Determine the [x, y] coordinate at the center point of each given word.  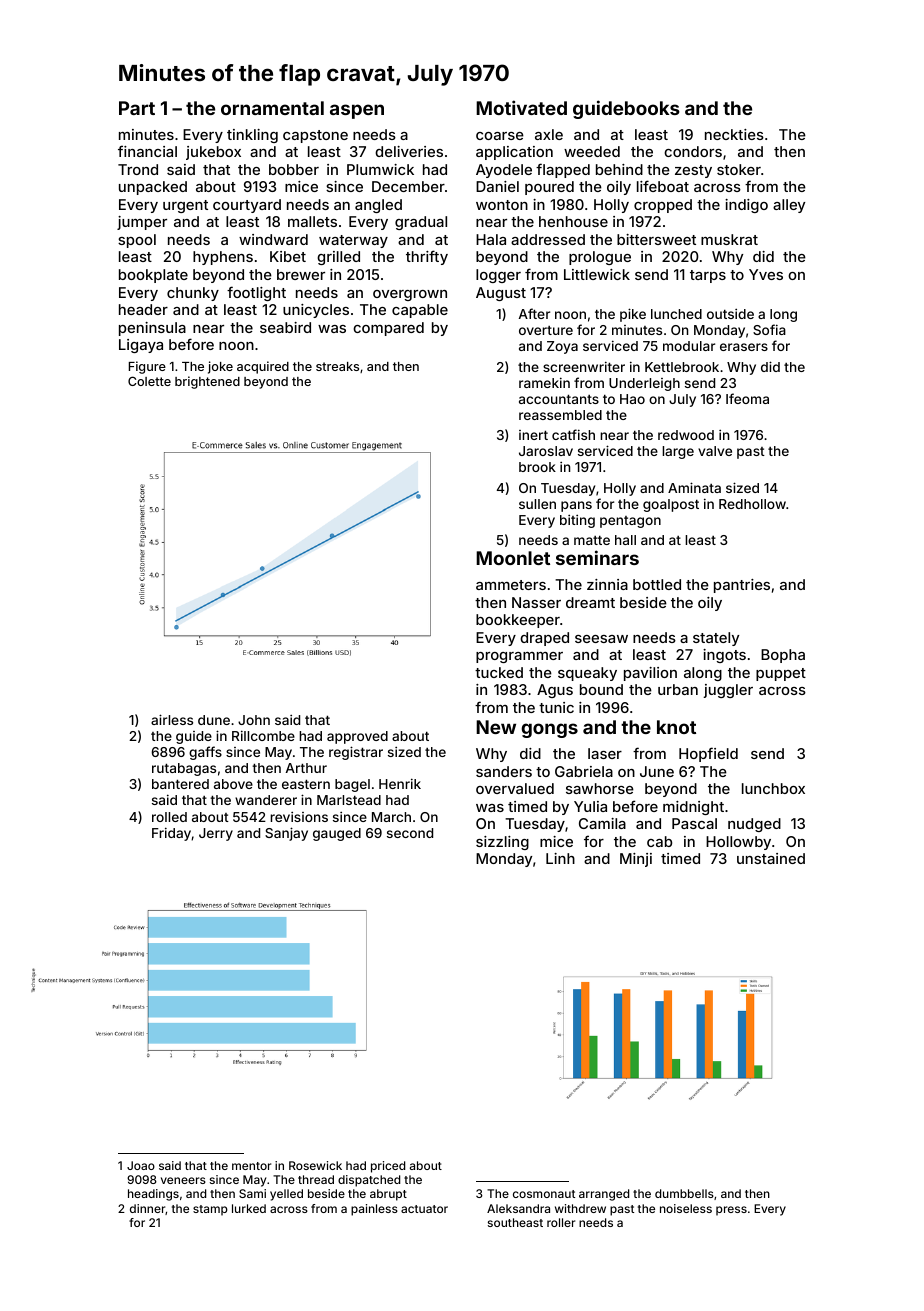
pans [576, 506]
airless [172, 719]
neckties [734, 134]
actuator [424, 1209]
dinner [148, 1209]
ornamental [272, 108]
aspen [357, 111]
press [731, 1211]
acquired [263, 367]
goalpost [671, 505]
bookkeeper [518, 621]
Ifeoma [747, 398]
